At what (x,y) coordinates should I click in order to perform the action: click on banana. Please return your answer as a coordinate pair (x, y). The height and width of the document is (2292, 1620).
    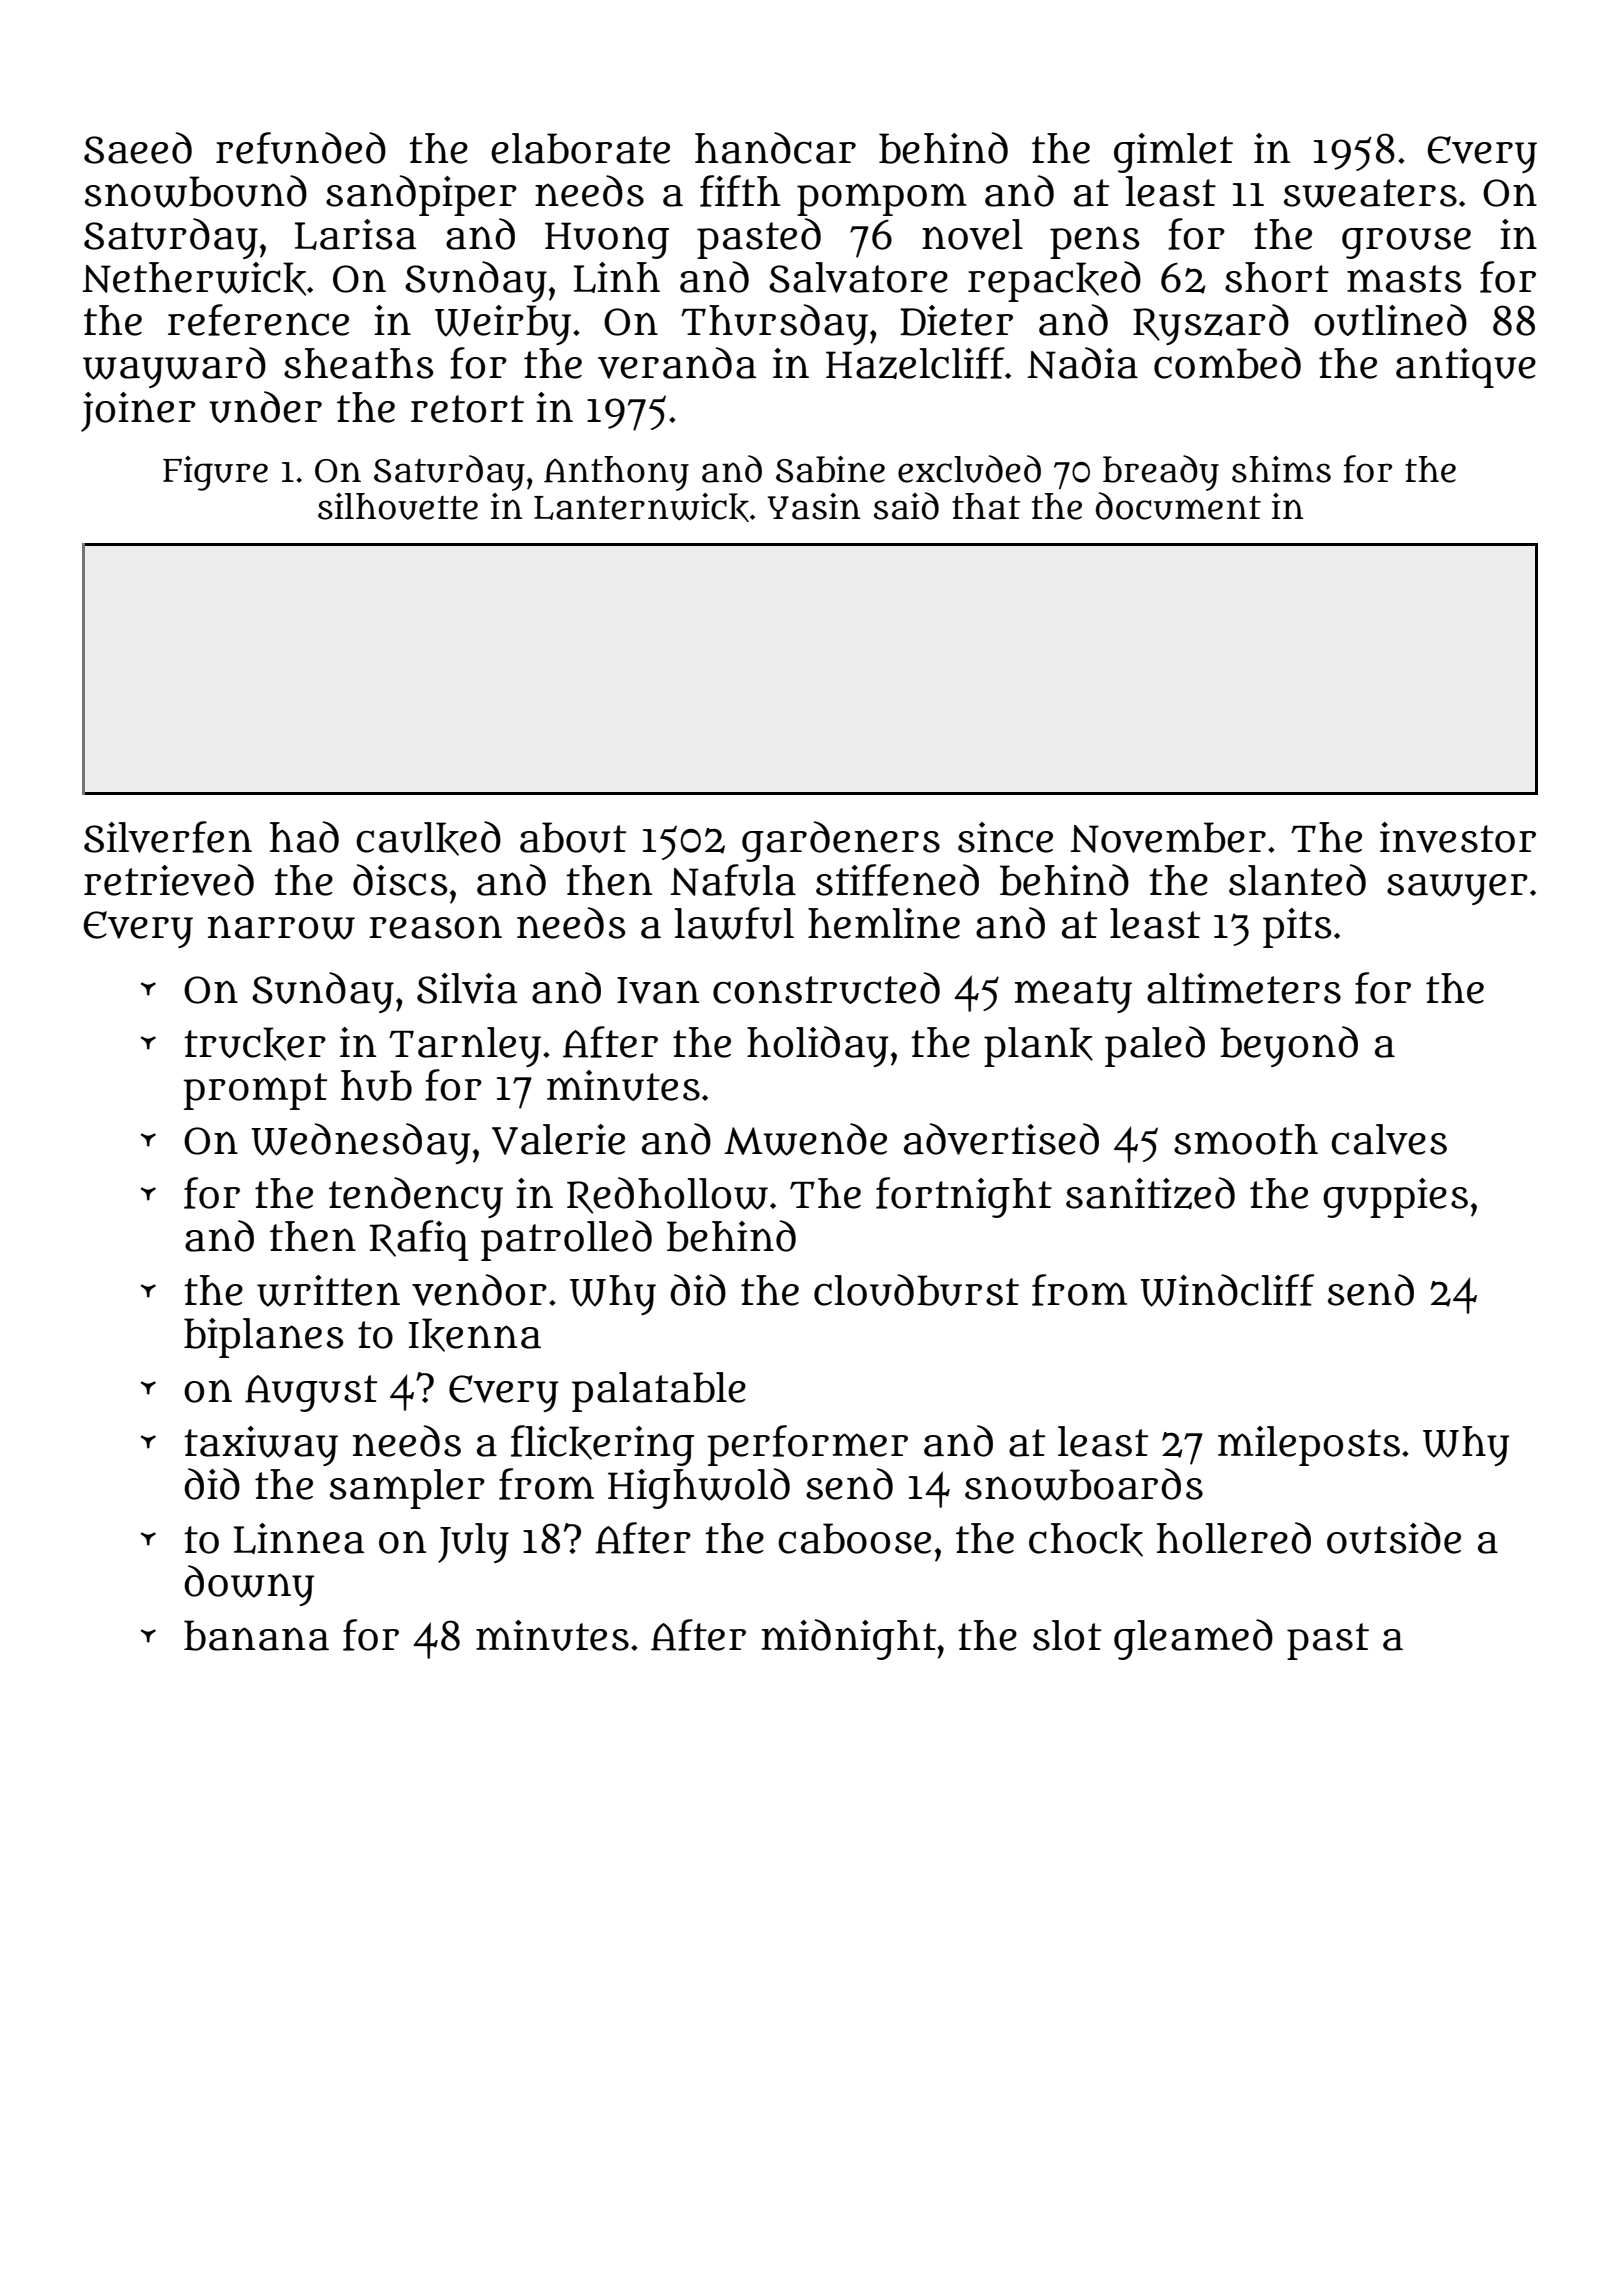
    Looking at the image, I should click on (256, 1635).
